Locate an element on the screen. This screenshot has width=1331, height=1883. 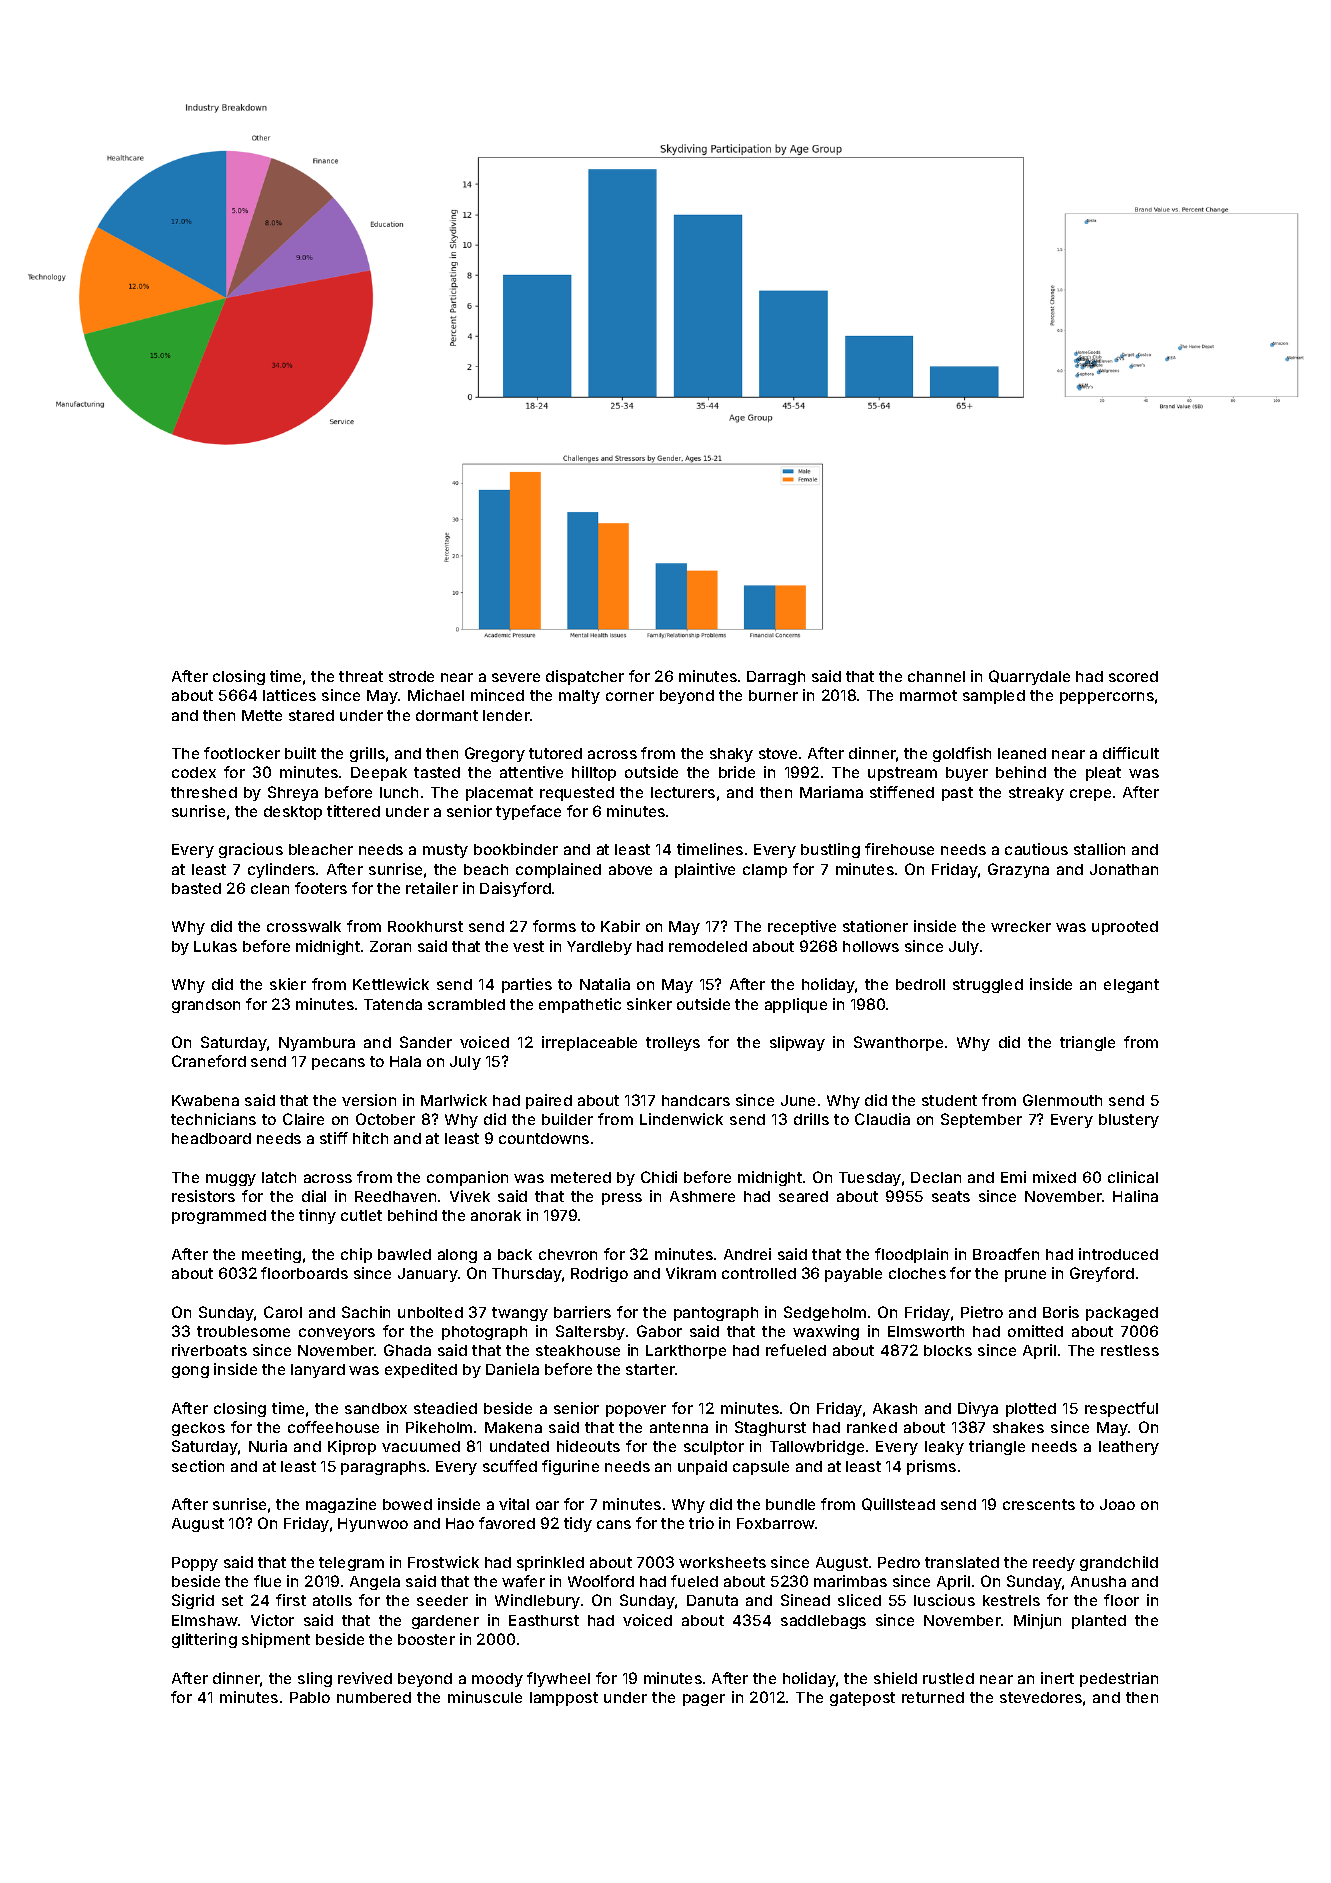
corner is located at coordinates (630, 696).
